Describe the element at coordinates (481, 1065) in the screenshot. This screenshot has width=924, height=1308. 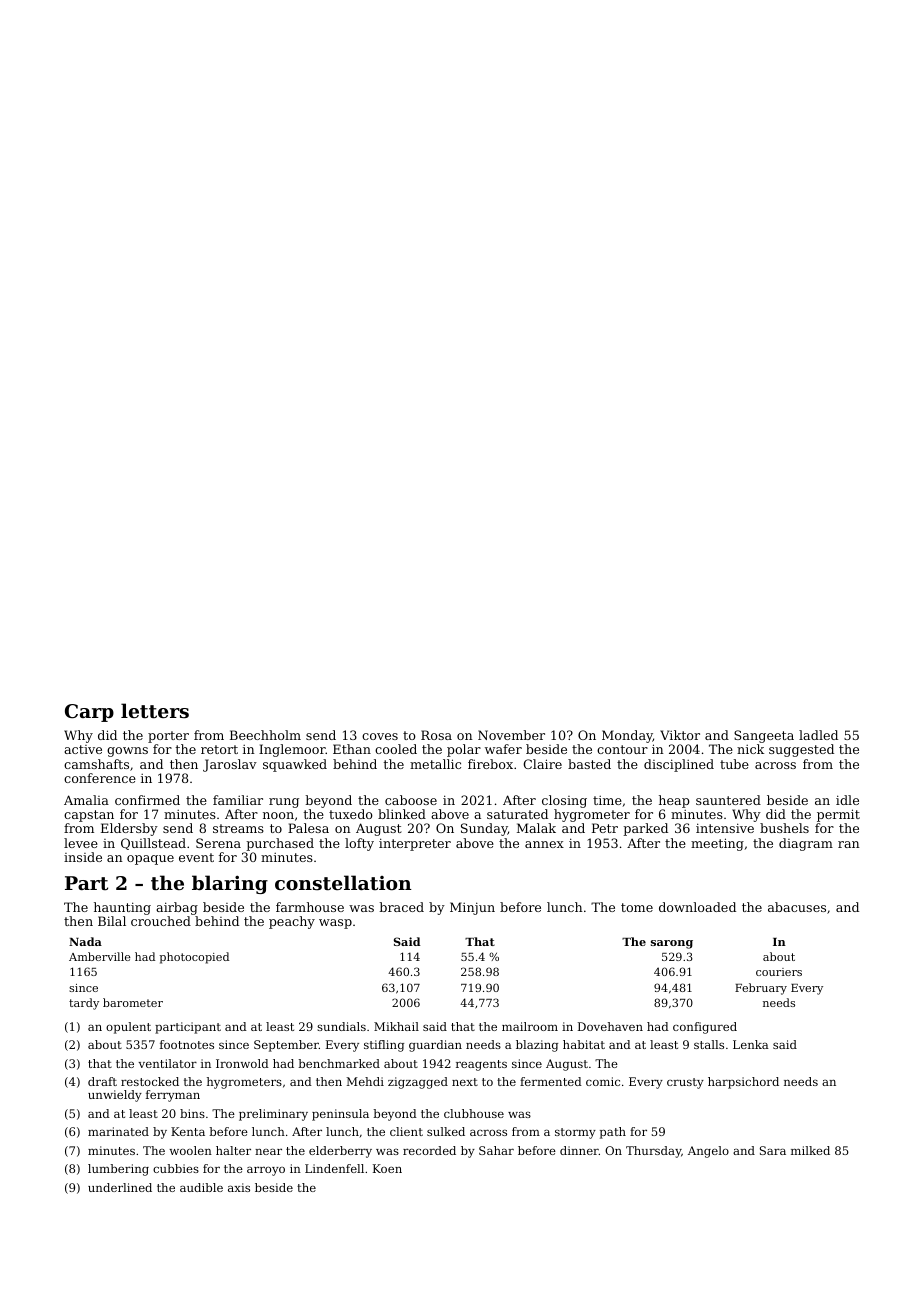
I see `reagents` at that location.
